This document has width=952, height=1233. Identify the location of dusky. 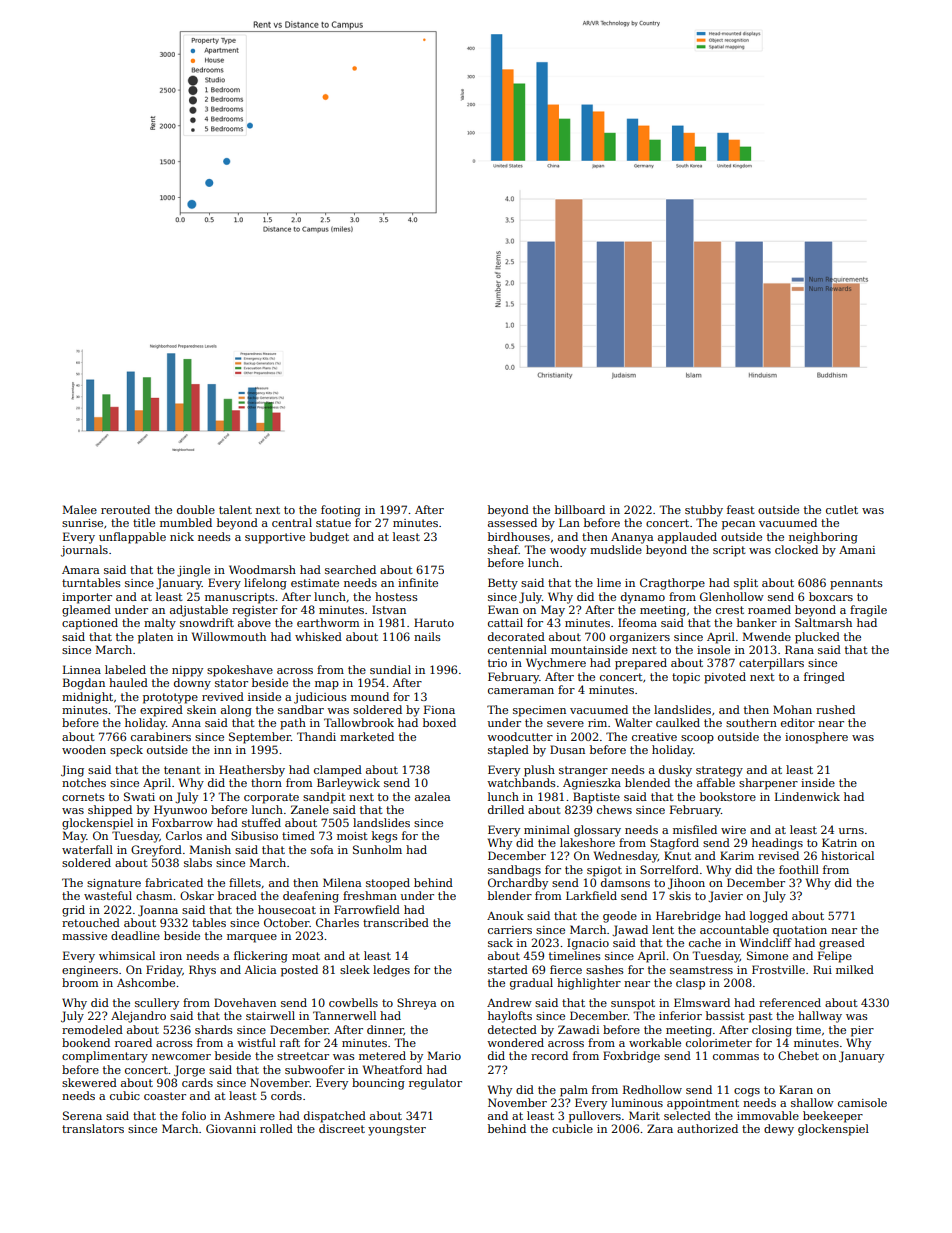
(675, 771).
